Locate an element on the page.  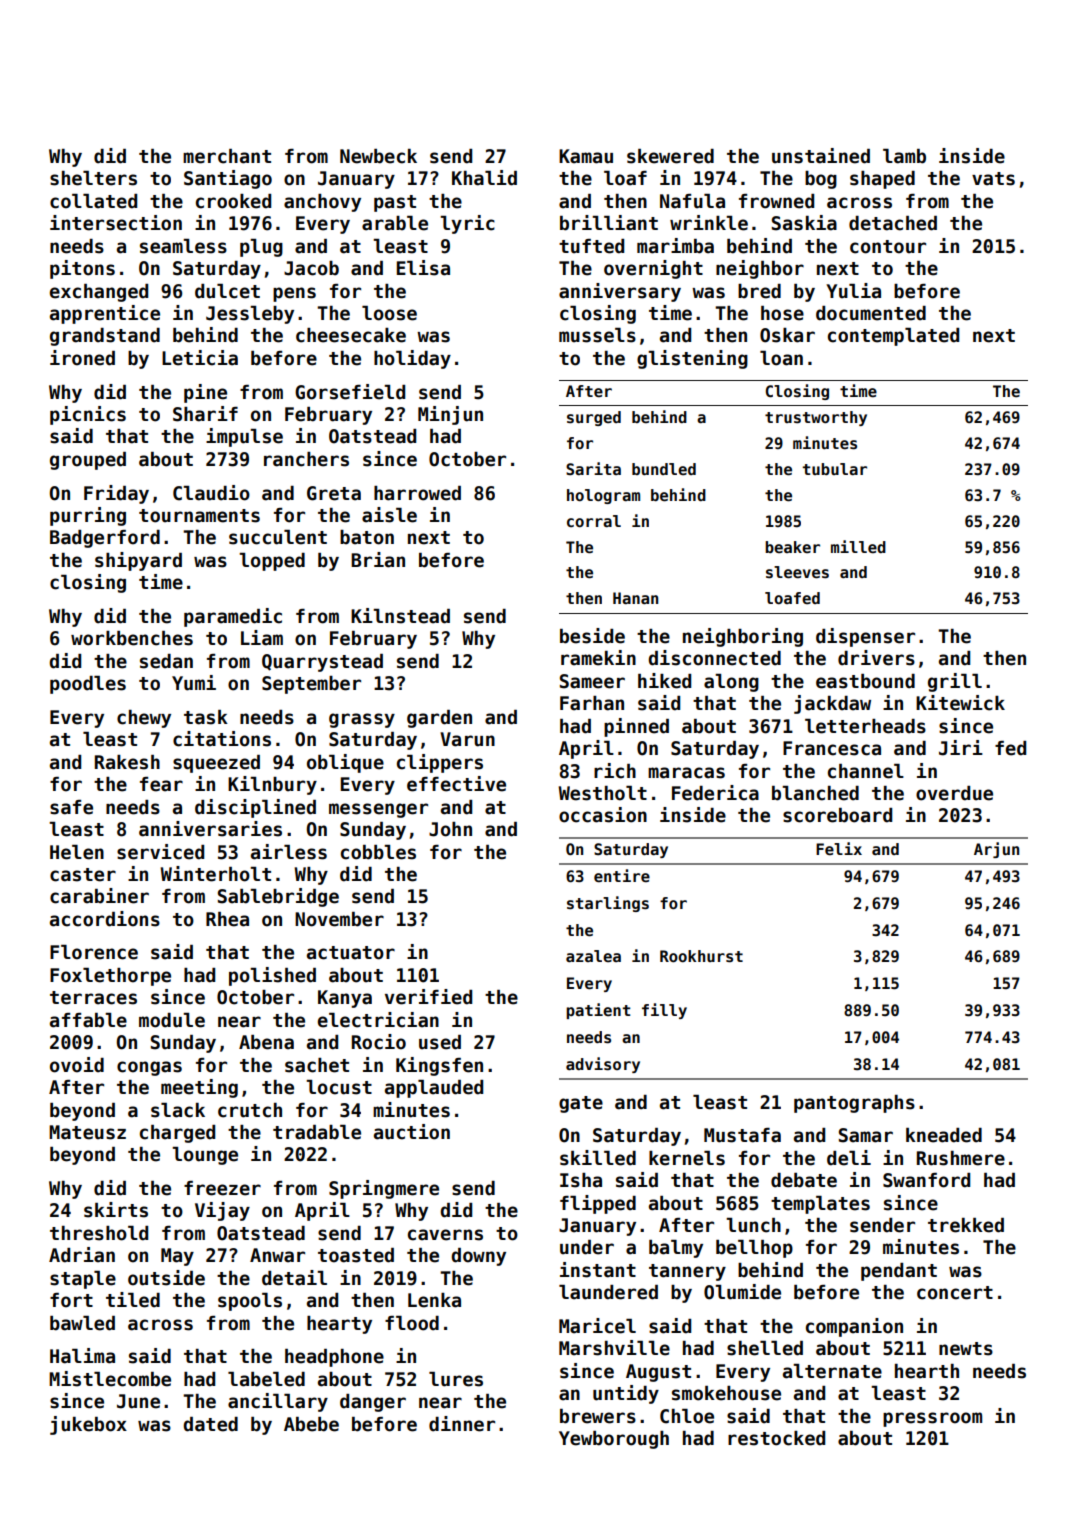
kernels is located at coordinates (687, 1158).
